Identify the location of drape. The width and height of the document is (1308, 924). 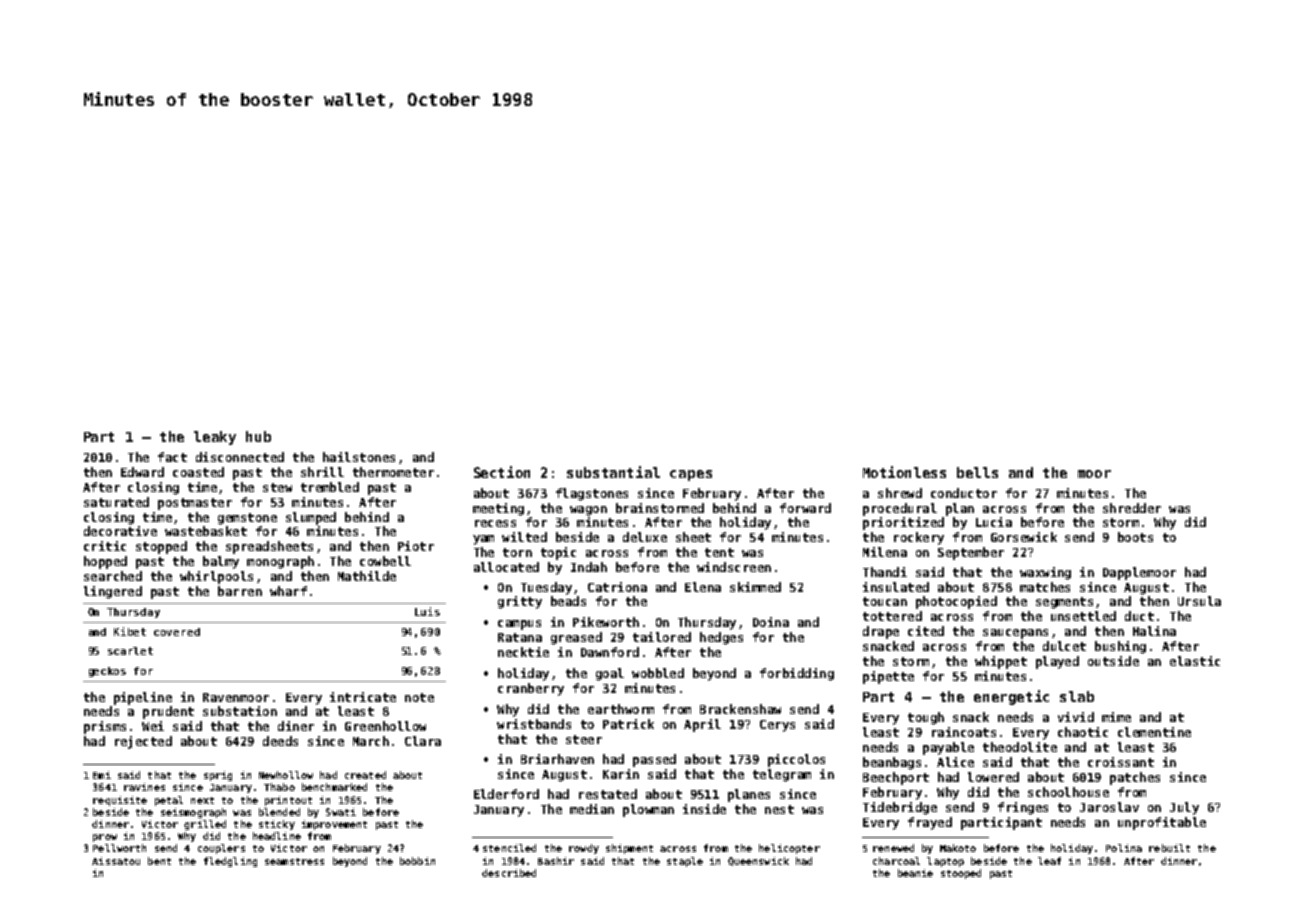
(881, 632).
